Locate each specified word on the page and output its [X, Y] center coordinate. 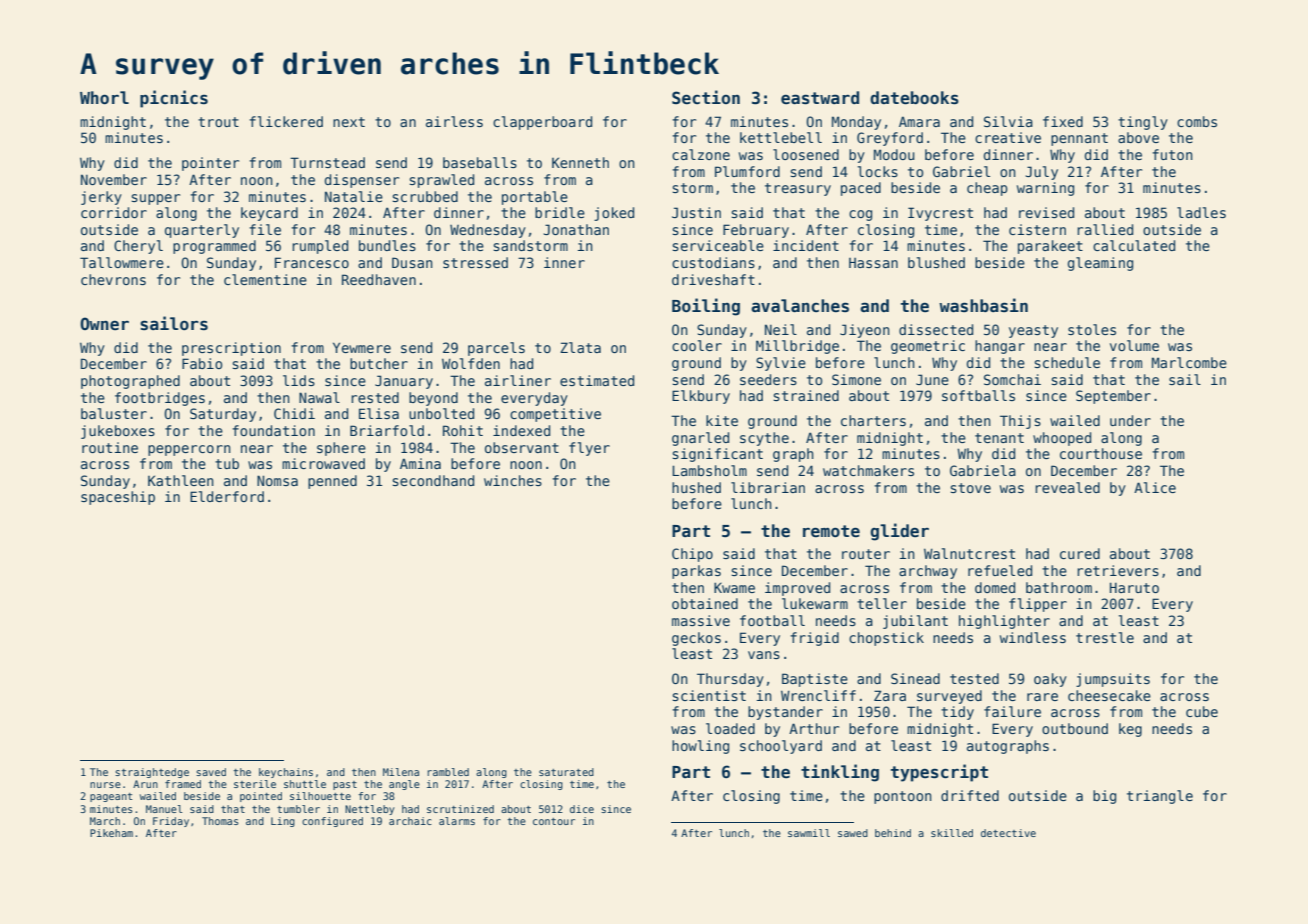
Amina [420, 463]
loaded [730, 728]
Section [706, 97]
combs [1197, 121]
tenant [999, 438]
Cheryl [138, 247]
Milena [401, 772]
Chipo [692, 555]
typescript [939, 773]
